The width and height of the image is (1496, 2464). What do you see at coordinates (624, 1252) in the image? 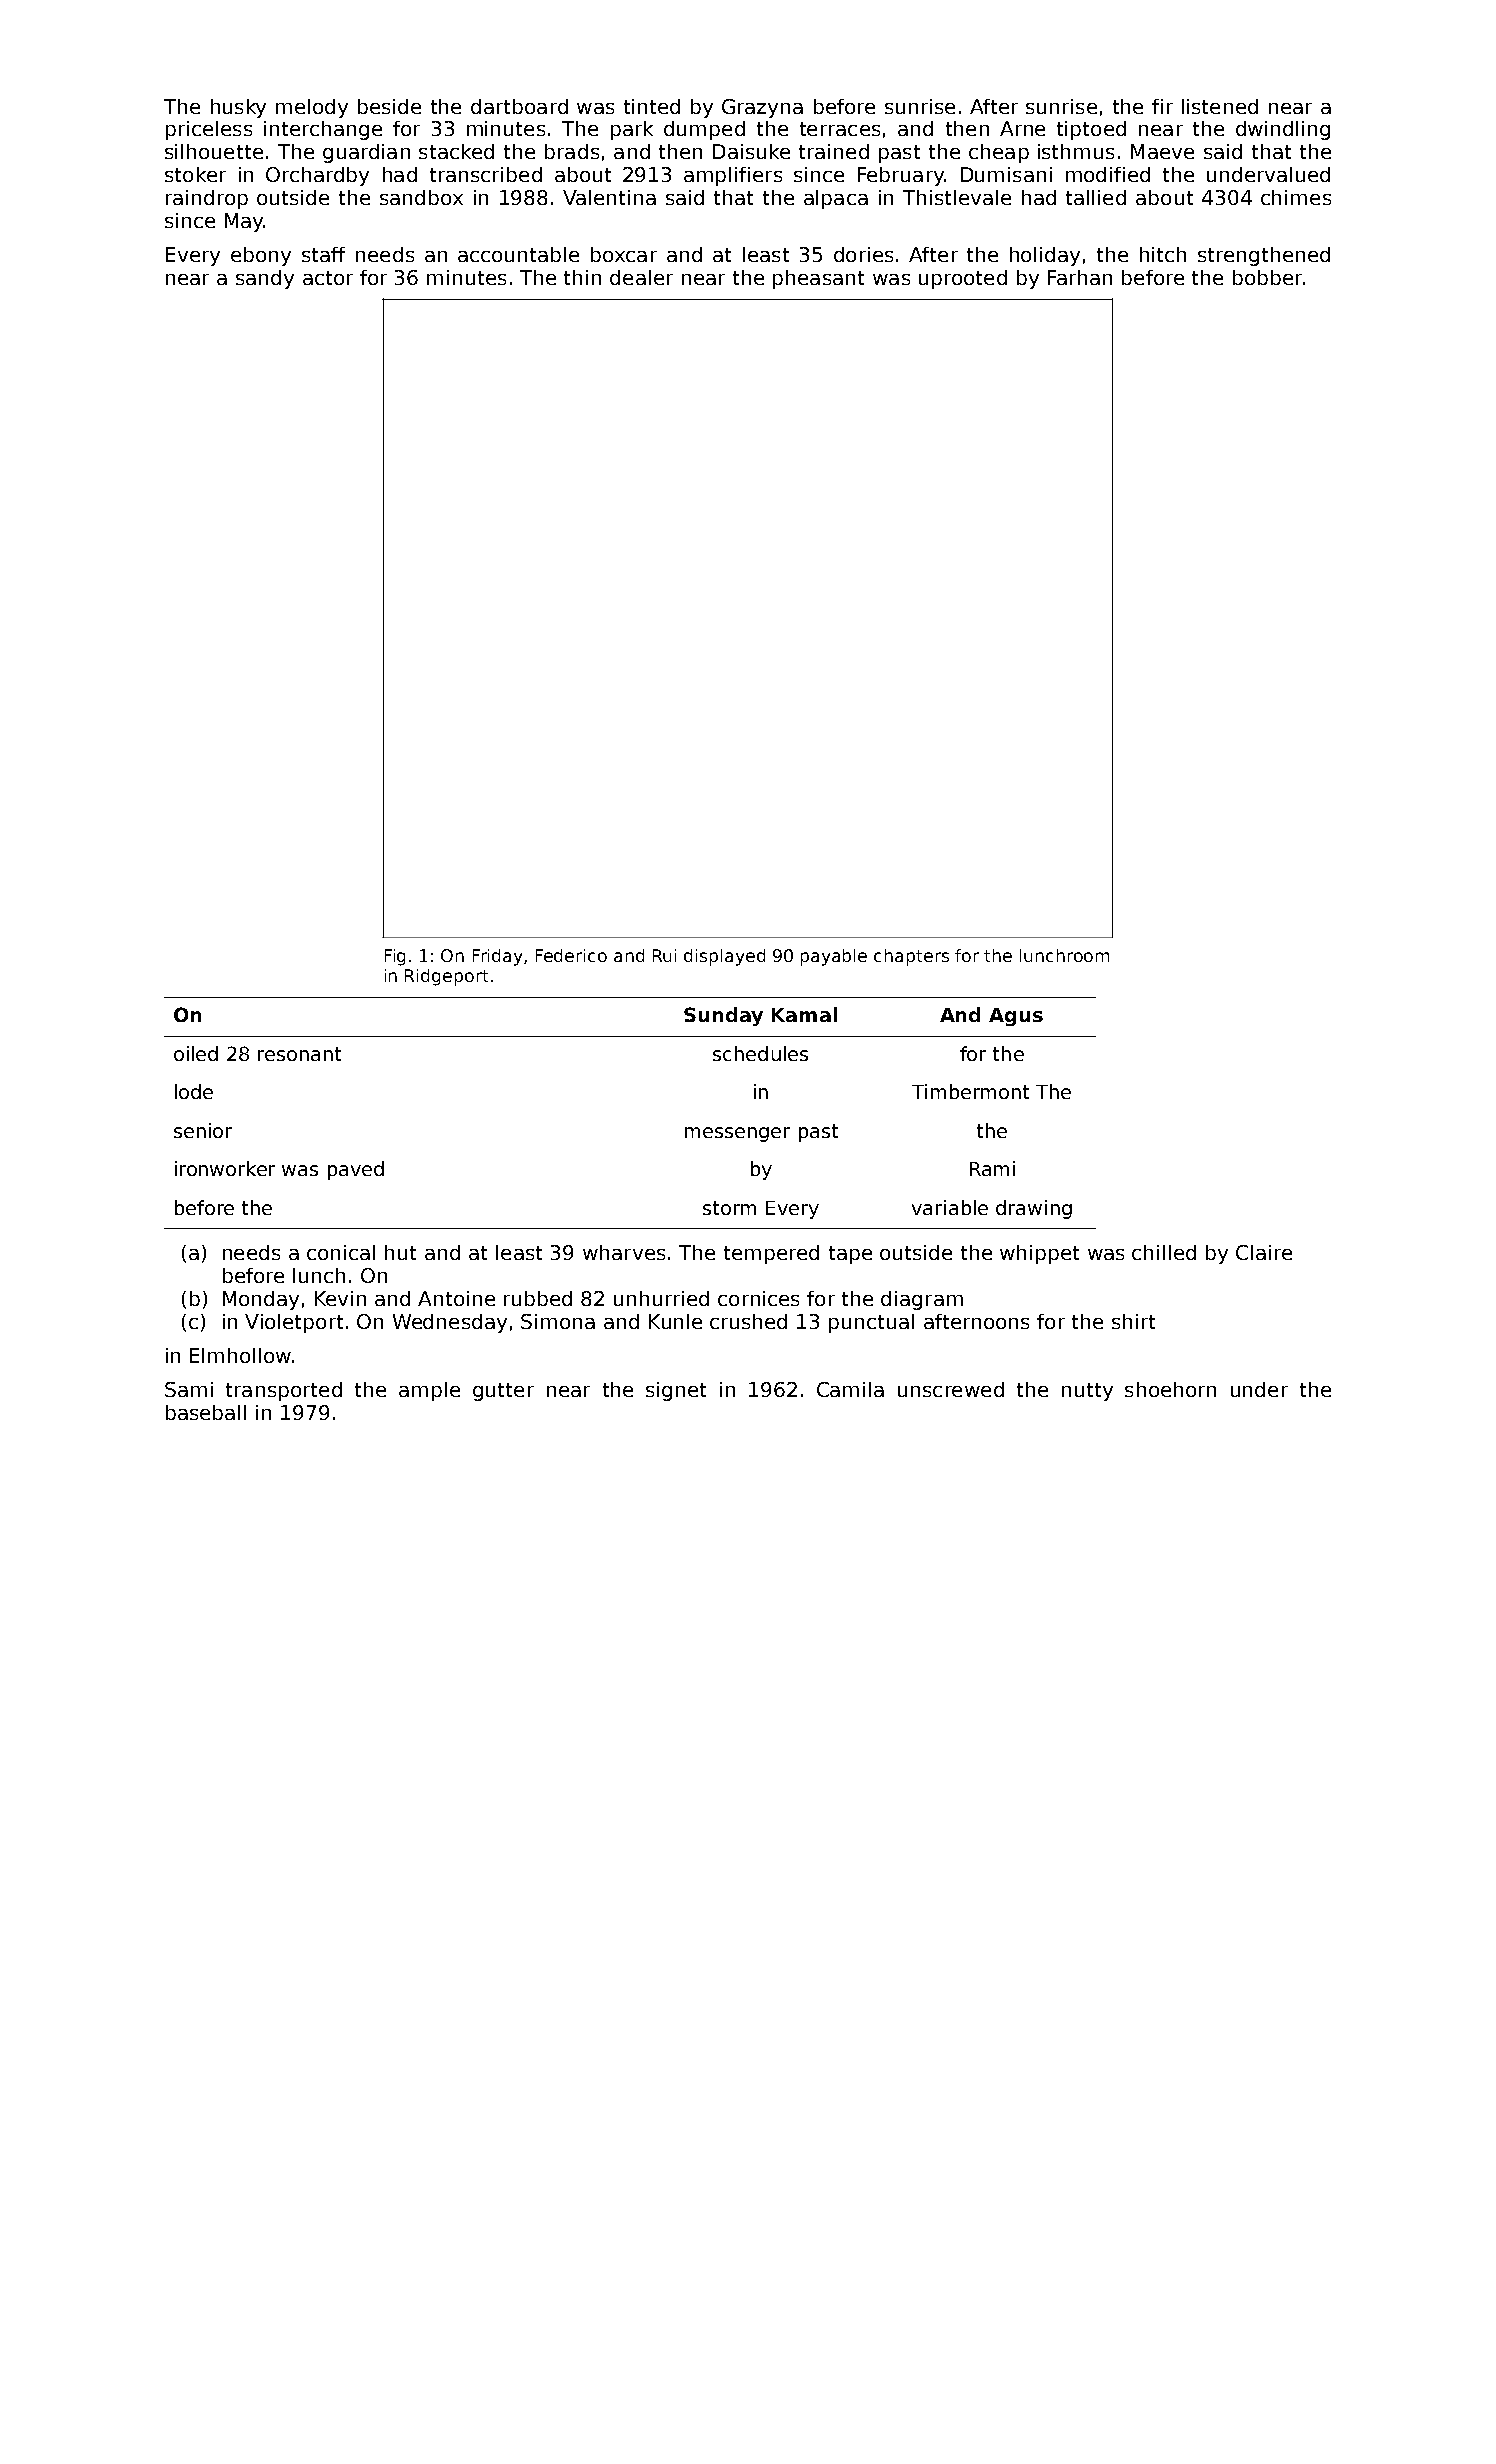
I see `wharves` at bounding box center [624, 1252].
